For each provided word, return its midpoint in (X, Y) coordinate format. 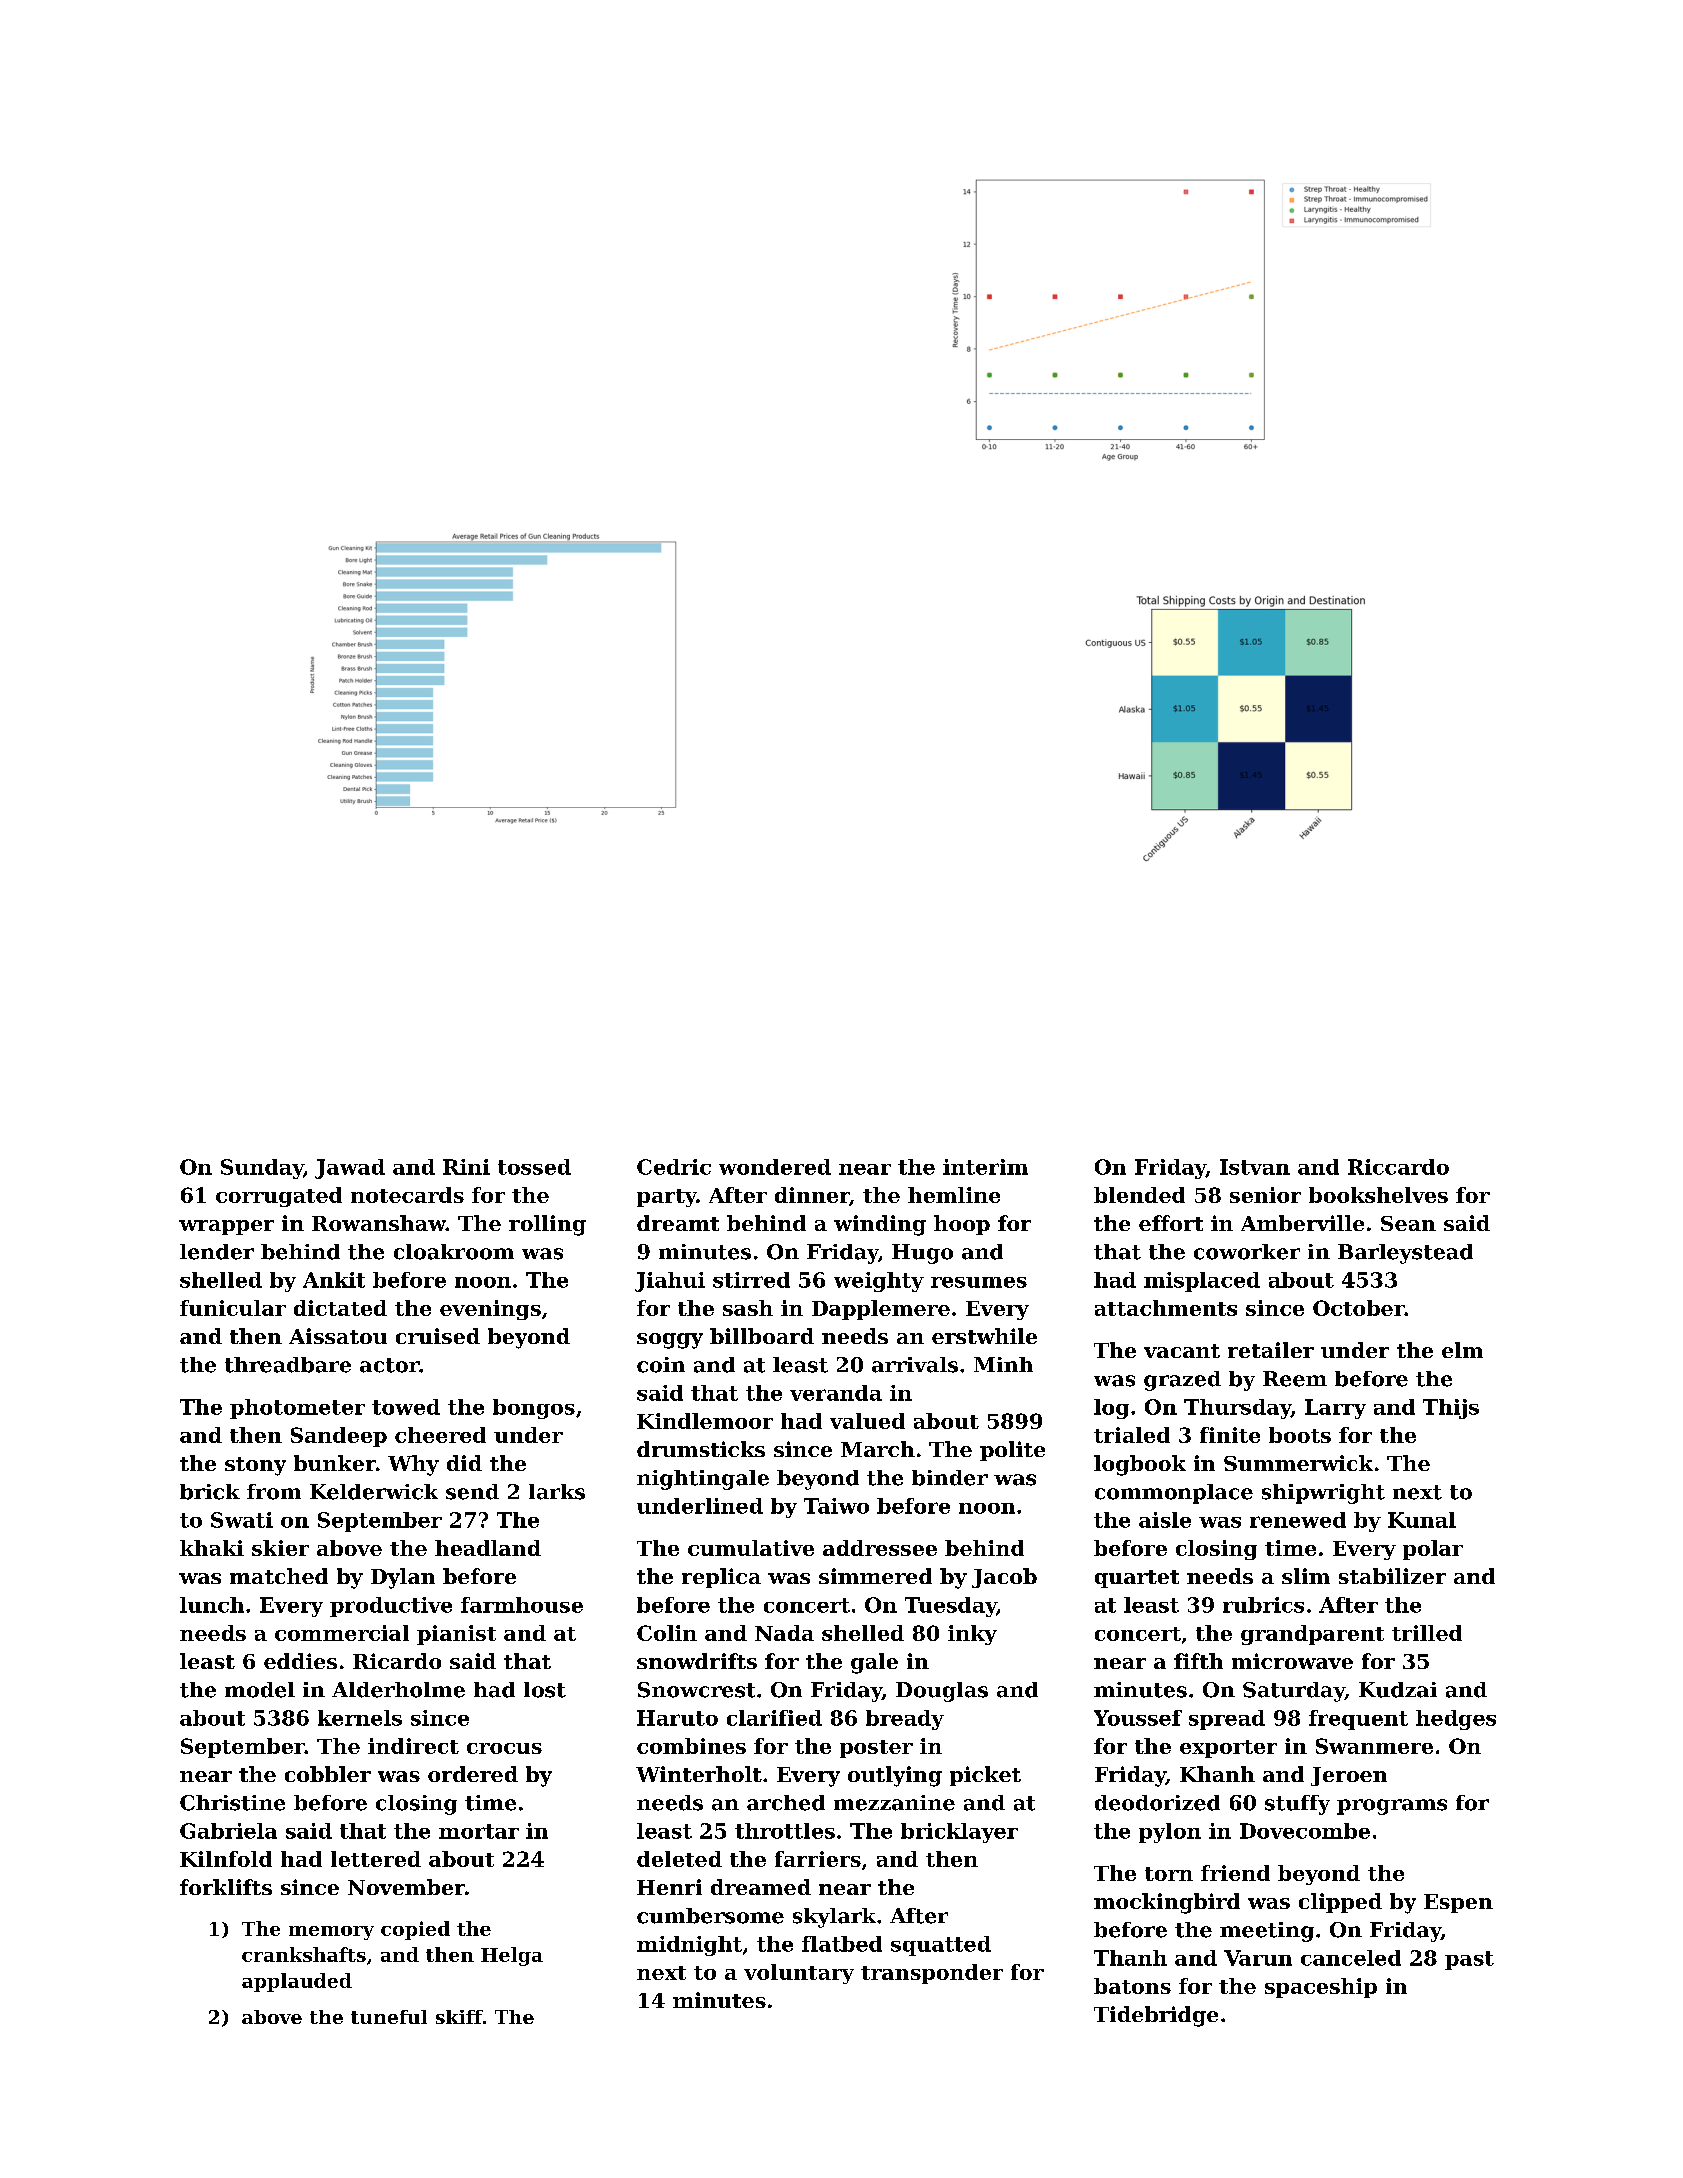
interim (985, 1167)
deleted (679, 1859)
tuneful (389, 2017)
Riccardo (1398, 1167)
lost (545, 1690)
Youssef (1138, 1718)
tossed (534, 1167)
